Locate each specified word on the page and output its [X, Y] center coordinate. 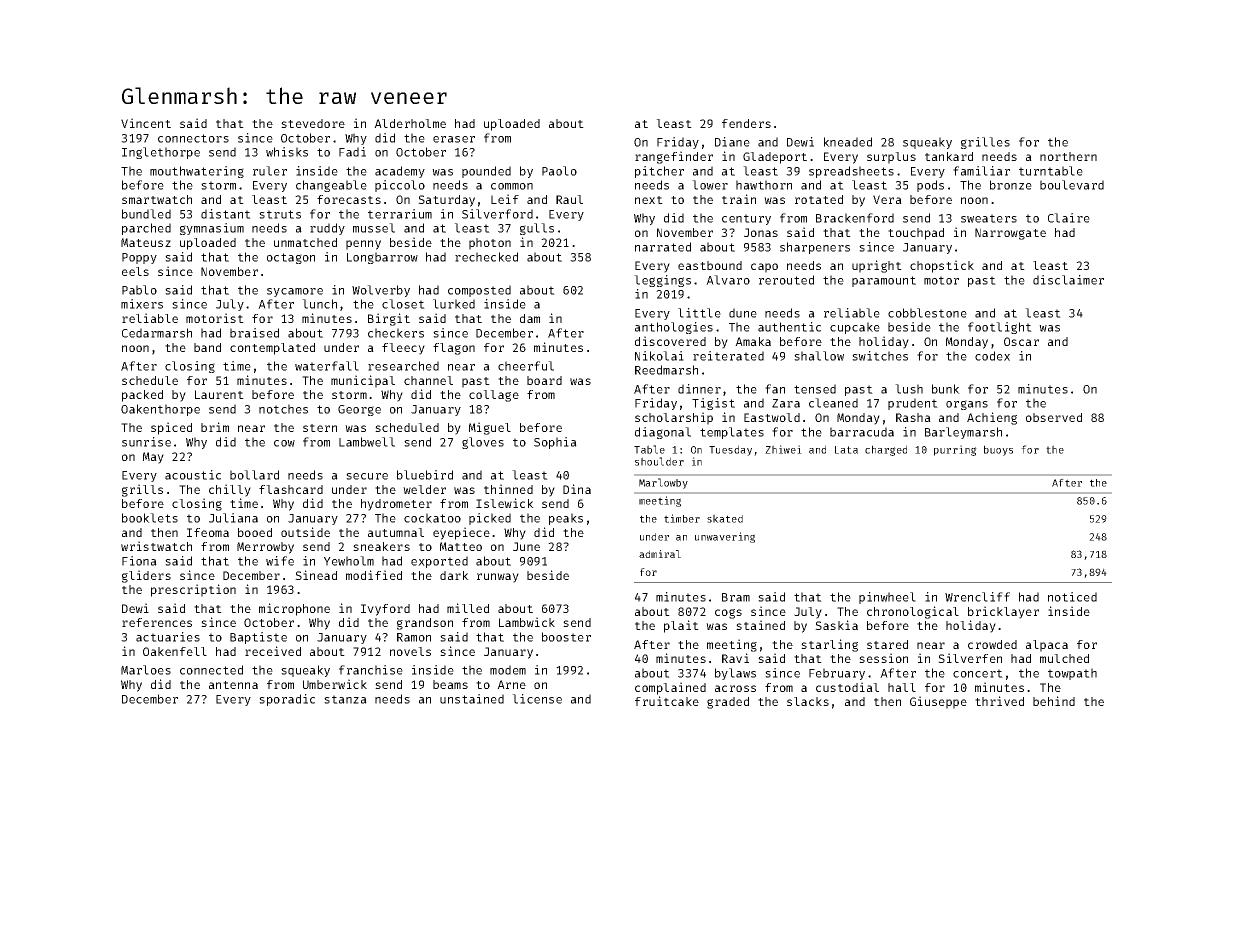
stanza [345, 699]
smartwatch [157, 199]
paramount [884, 281]
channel [428, 380]
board [544, 380]
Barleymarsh [963, 433]
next [649, 200]
